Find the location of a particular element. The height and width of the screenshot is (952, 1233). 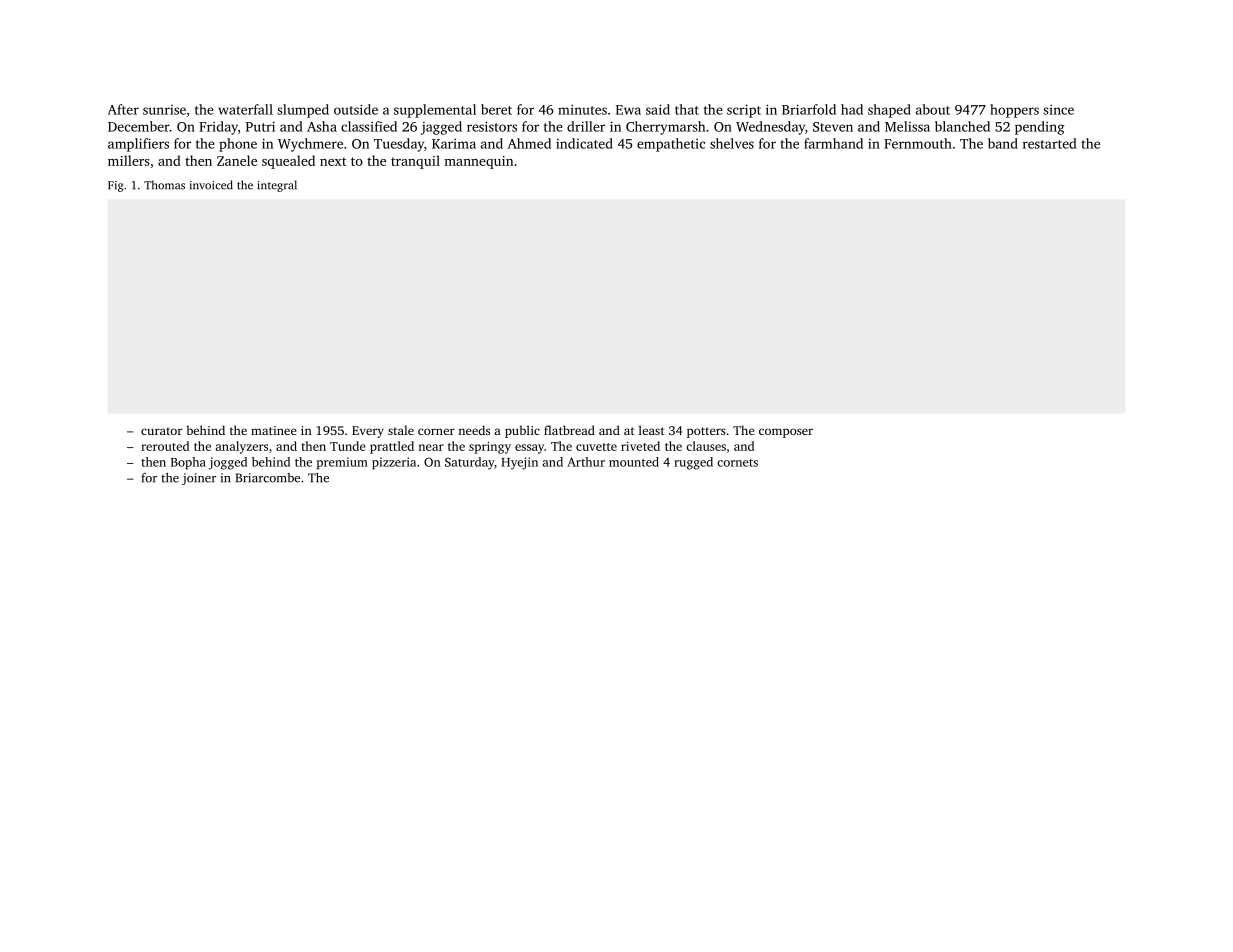

Briarcombe is located at coordinates (268, 478).
